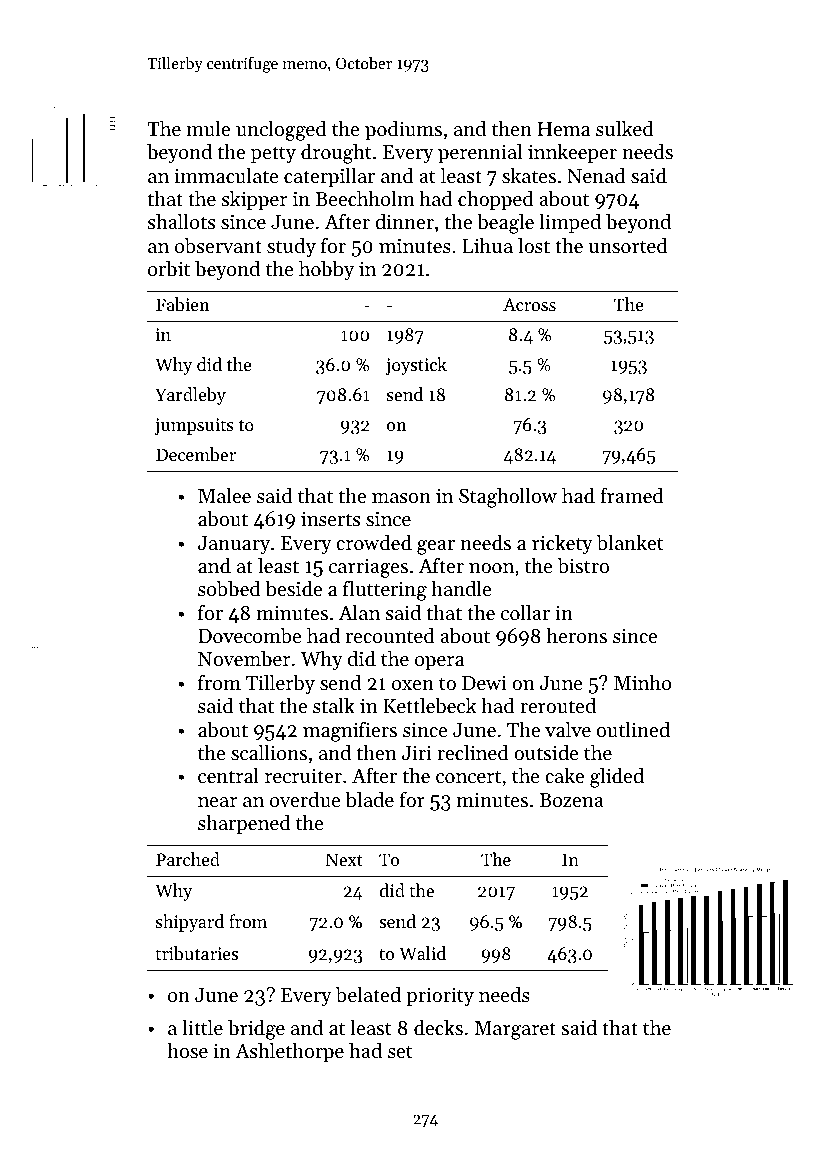  What do you see at coordinates (416, 366) in the page?
I see `joystick` at bounding box center [416, 366].
